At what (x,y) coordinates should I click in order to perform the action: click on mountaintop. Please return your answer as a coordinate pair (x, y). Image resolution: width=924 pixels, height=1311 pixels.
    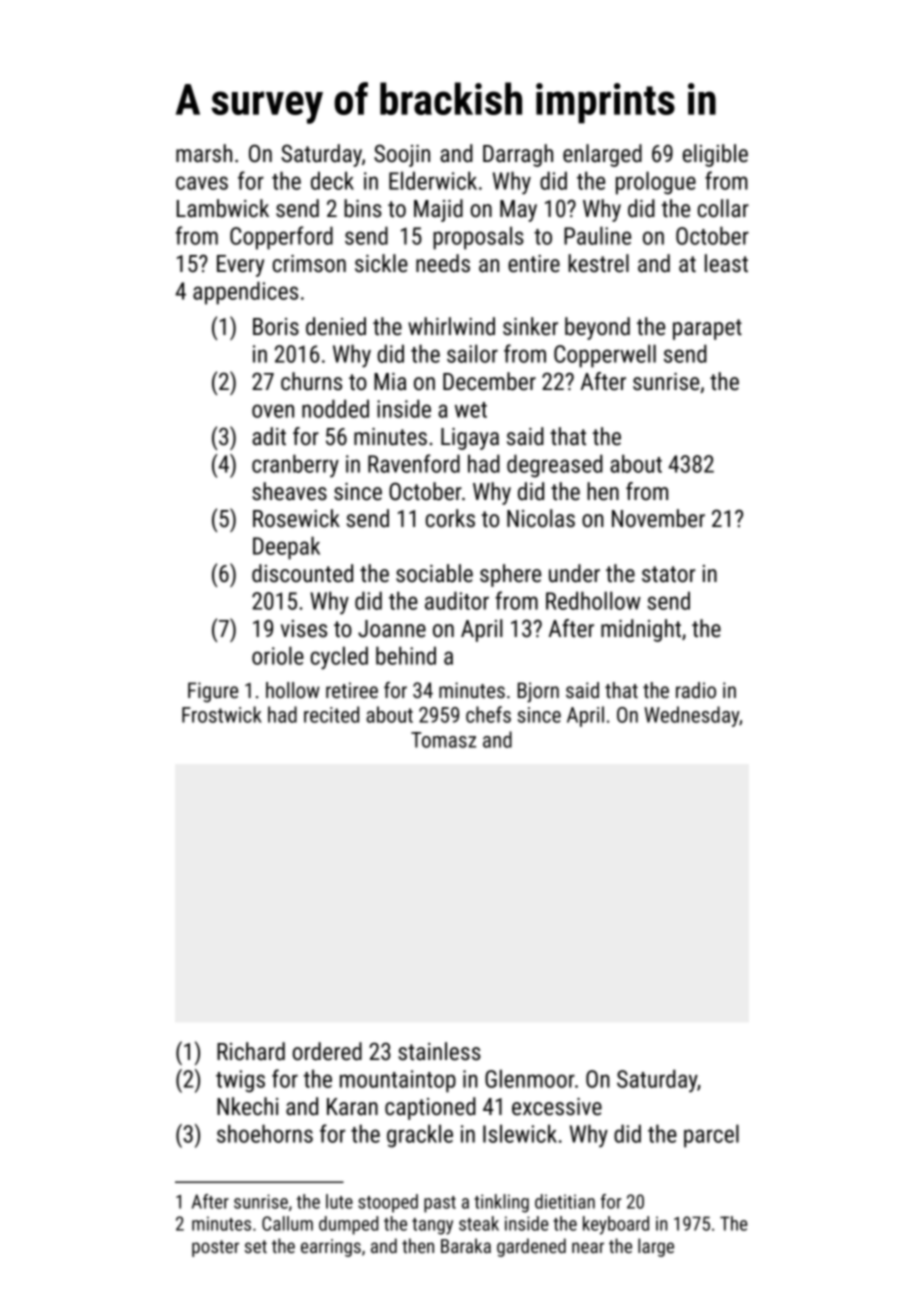
    Looking at the image, I should click on (398, 1081).
